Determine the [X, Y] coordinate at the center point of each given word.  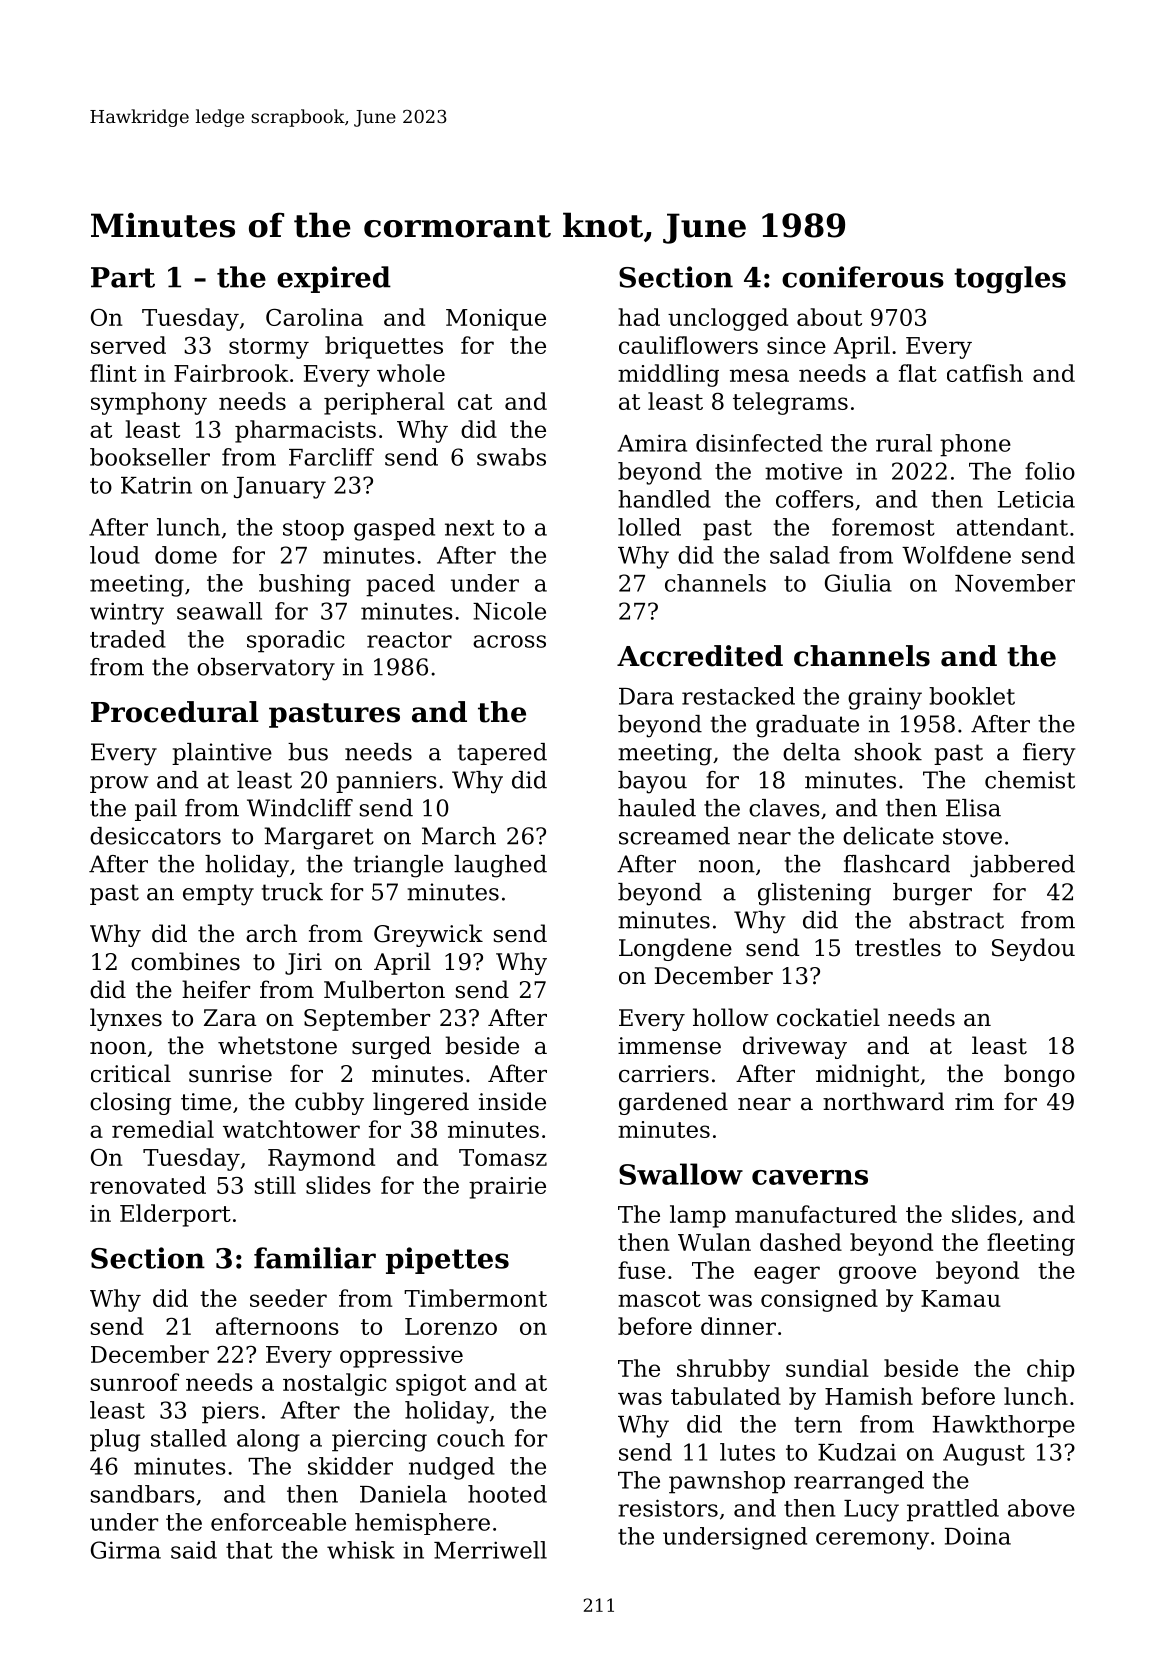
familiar [315, 1258]
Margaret [319, 838]
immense [669, 1046]
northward [883, 1101]
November [1015, 583]
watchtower [291, 1129]
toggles [1010, 280]
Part [123, 277]
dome [186, 555]
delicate [888, 836]
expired [334, 279]
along [268, 1440]
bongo [1039, 1075]
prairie [507, 1188]
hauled [657, 808]
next [469, 528]
